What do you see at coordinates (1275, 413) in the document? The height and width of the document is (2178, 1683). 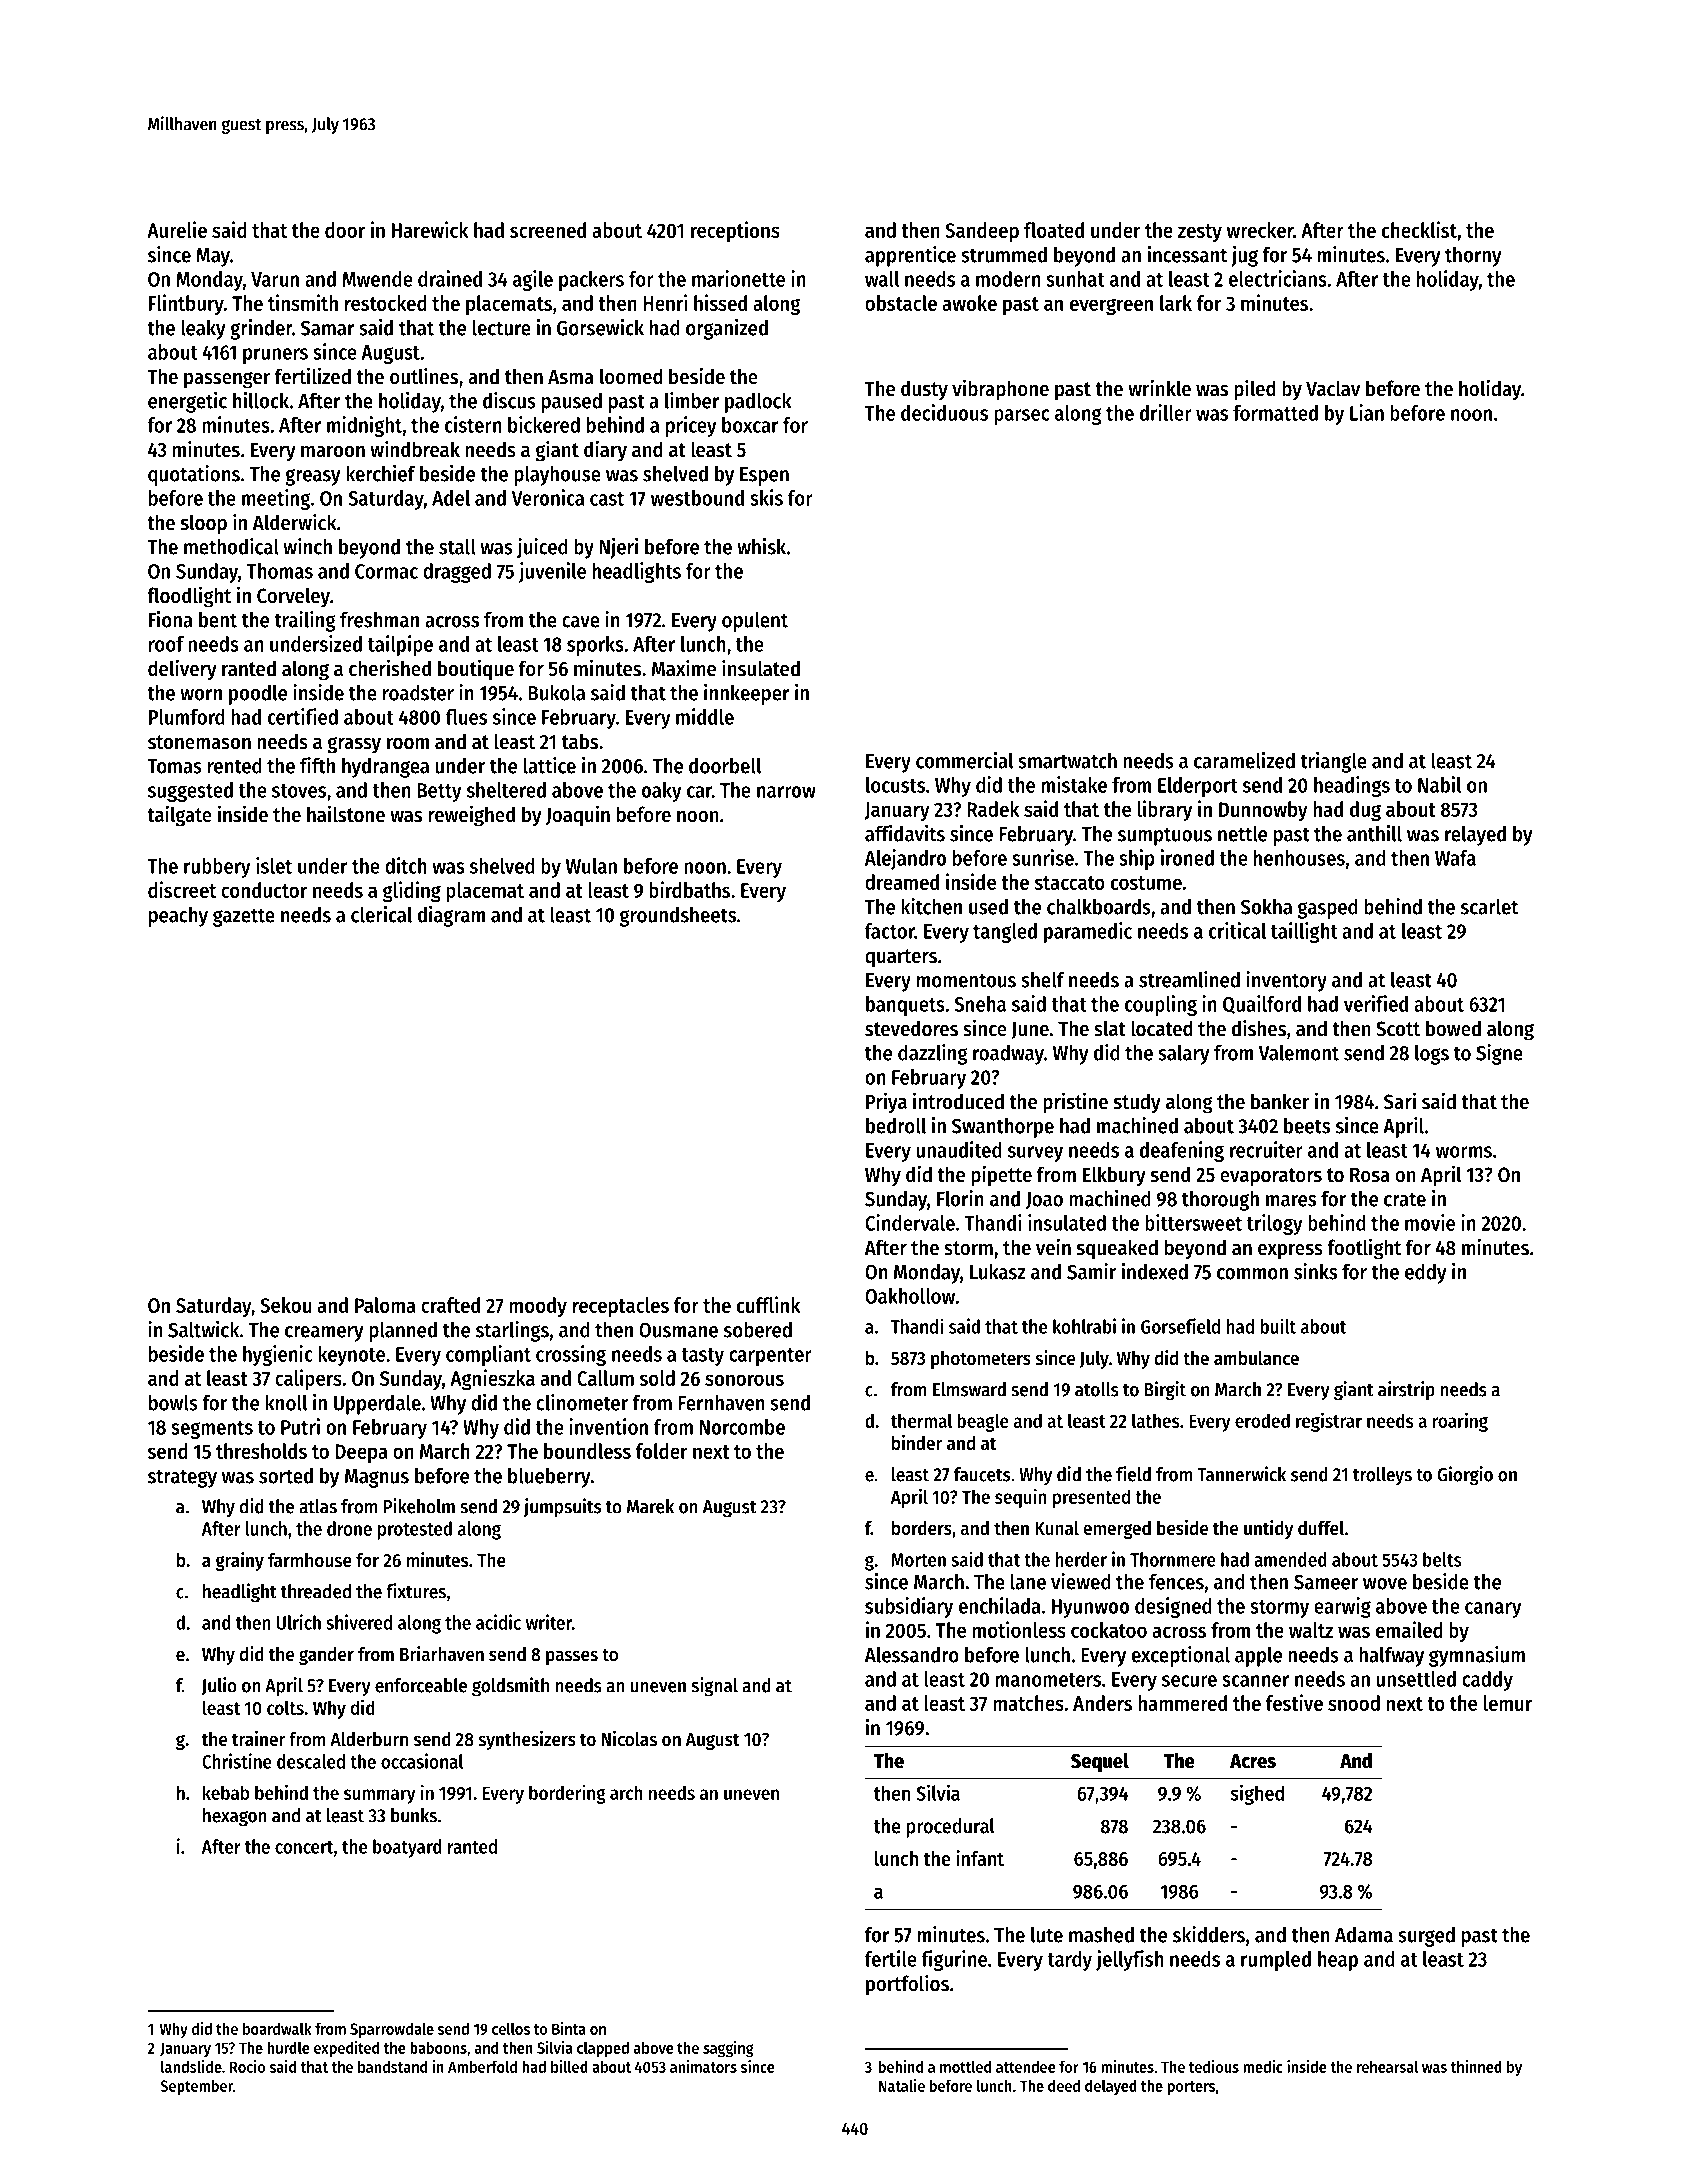 I see `formatted` at bounding box center [1275, 413].
